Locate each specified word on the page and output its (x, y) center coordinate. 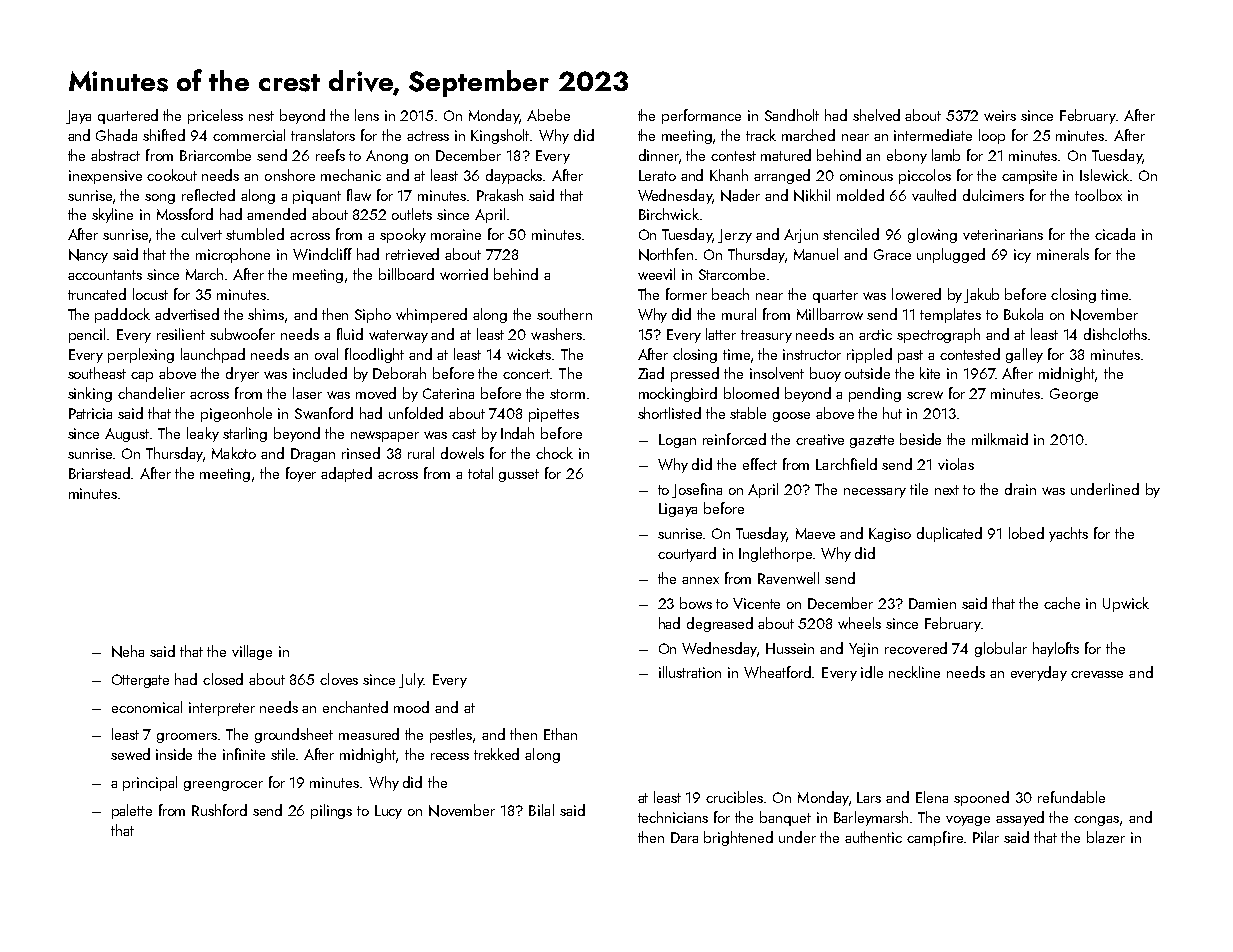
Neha (128, 651)
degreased (720, 624)
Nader (740, 195)
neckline (914, 672)
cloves (339, 679)
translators (323, 135)
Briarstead (100, 473)
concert (527, 374)
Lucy (388, 812)
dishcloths (1115, 334)
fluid (350, 334)
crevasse (1097, 674)
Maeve (815, 533)
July (411, 680)
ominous (866, 175)
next (947, 490)
